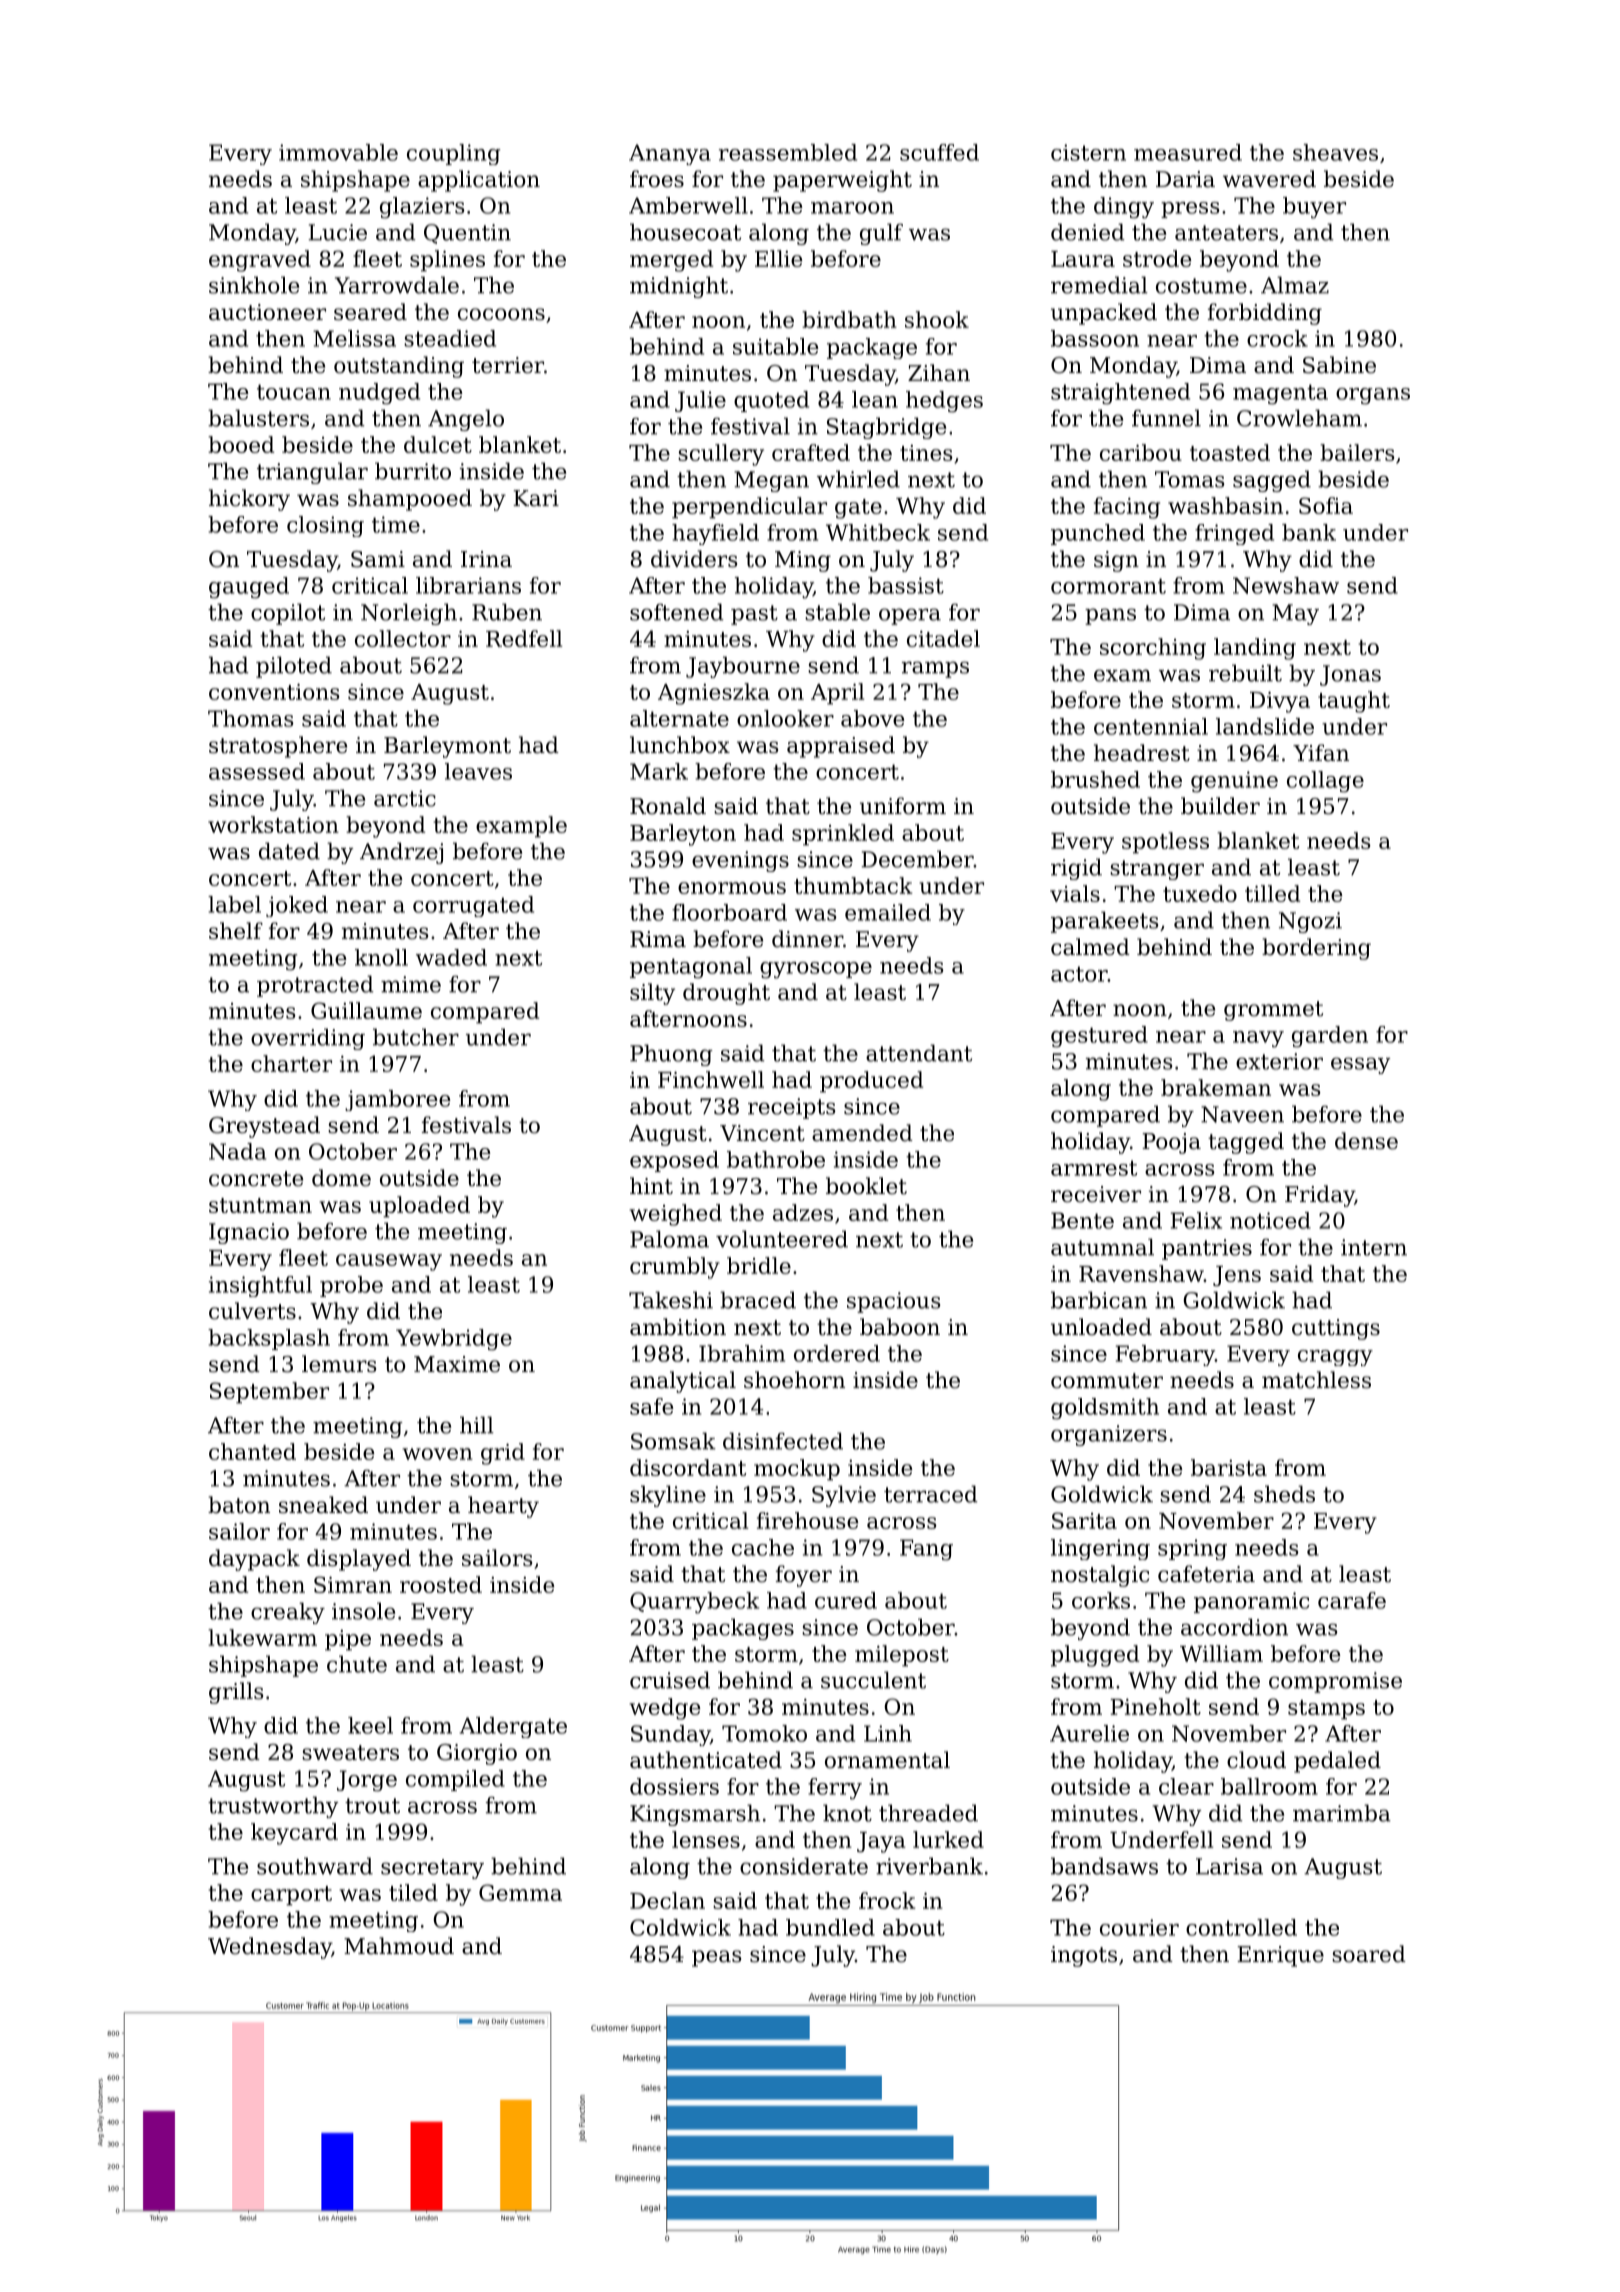 The width and height of the screenshot is (1620, 2292). What do you see at coordinates (453, 154) in the screenshot?
I see `coupling` at bounding box center [453, 154].
